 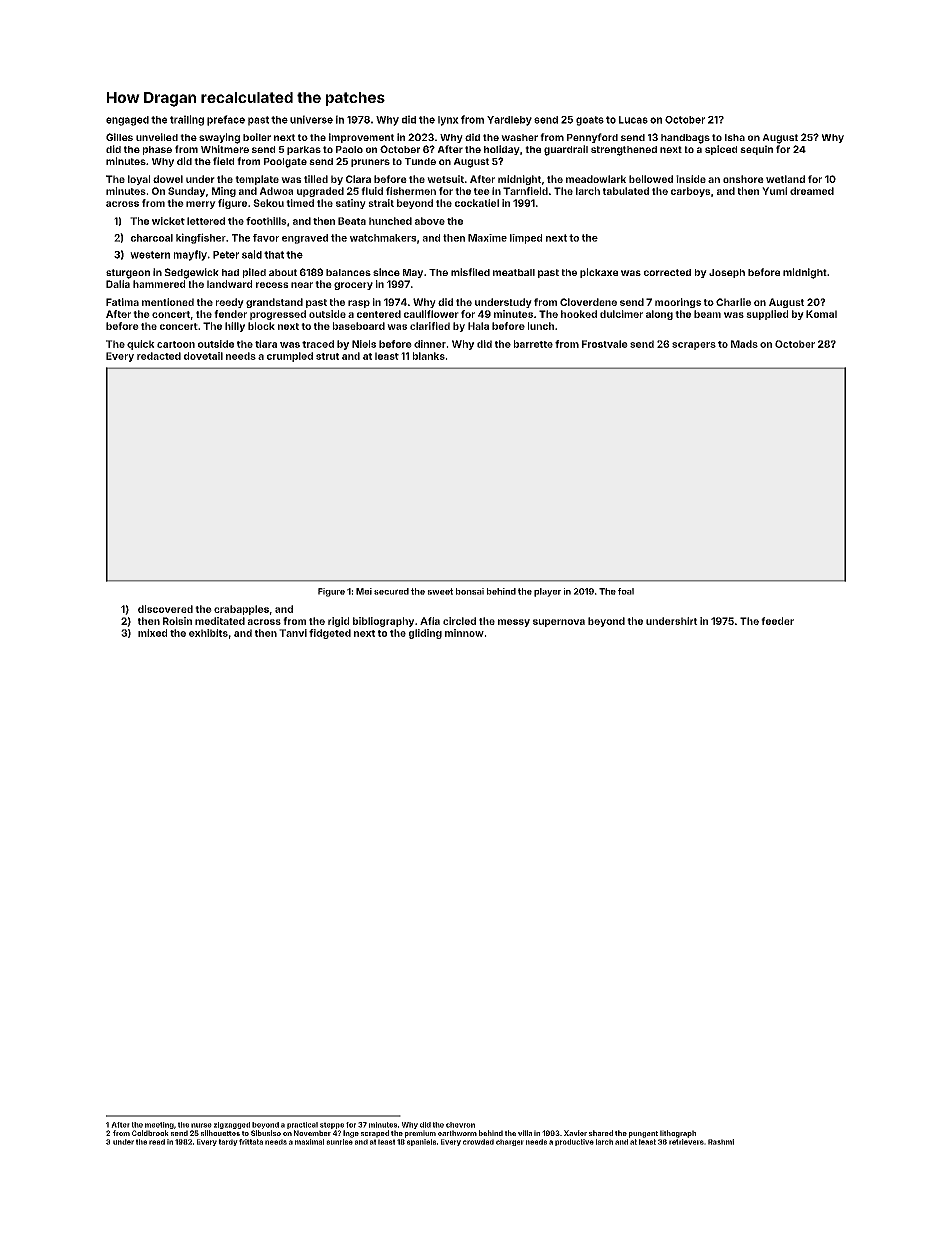 What do you see at coordinates (626, 591) in the page?
I see `foal` at bounding box center [626, 591].
